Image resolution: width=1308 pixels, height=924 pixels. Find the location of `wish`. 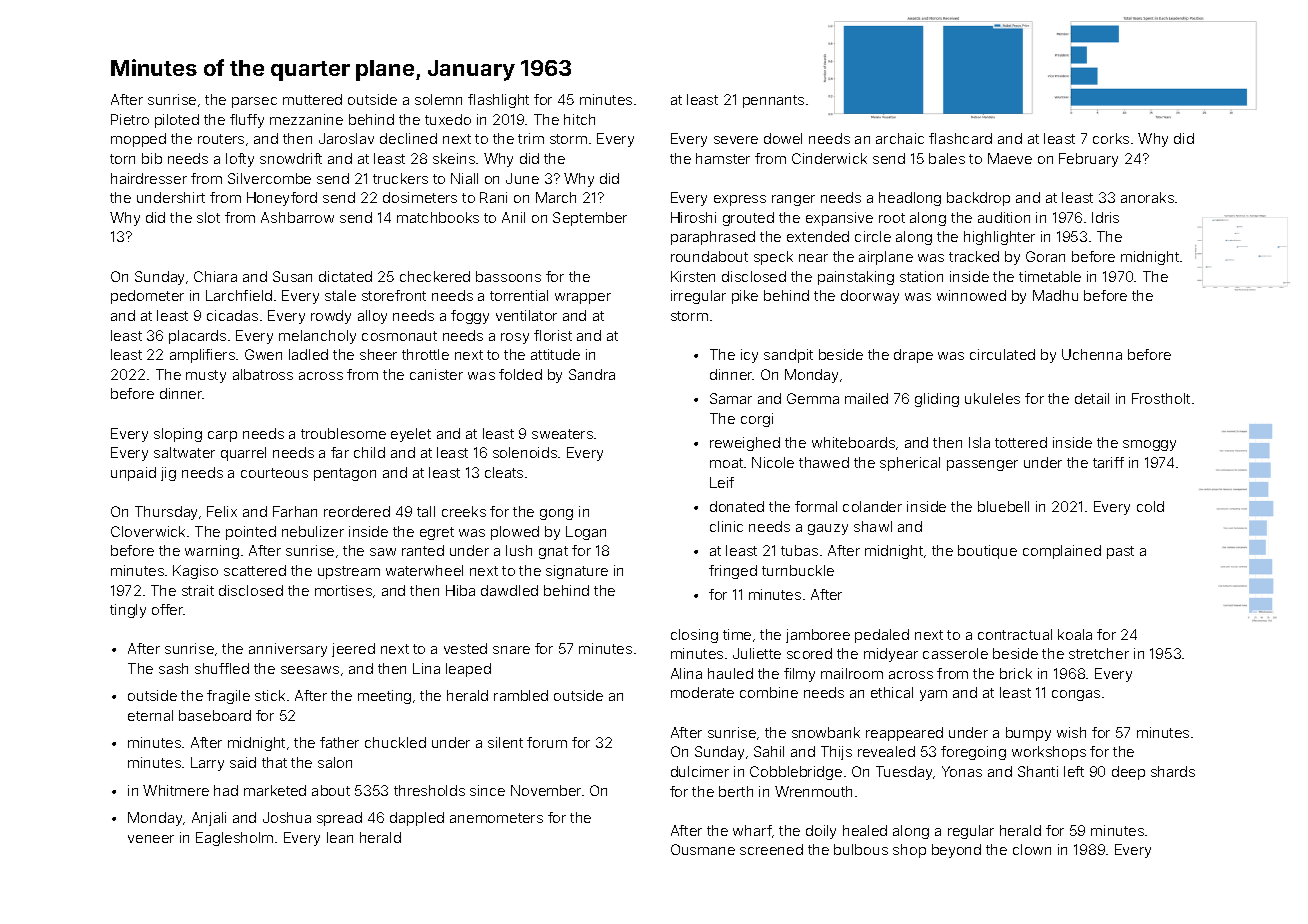

wish is located at coordinates (1071, 732).
